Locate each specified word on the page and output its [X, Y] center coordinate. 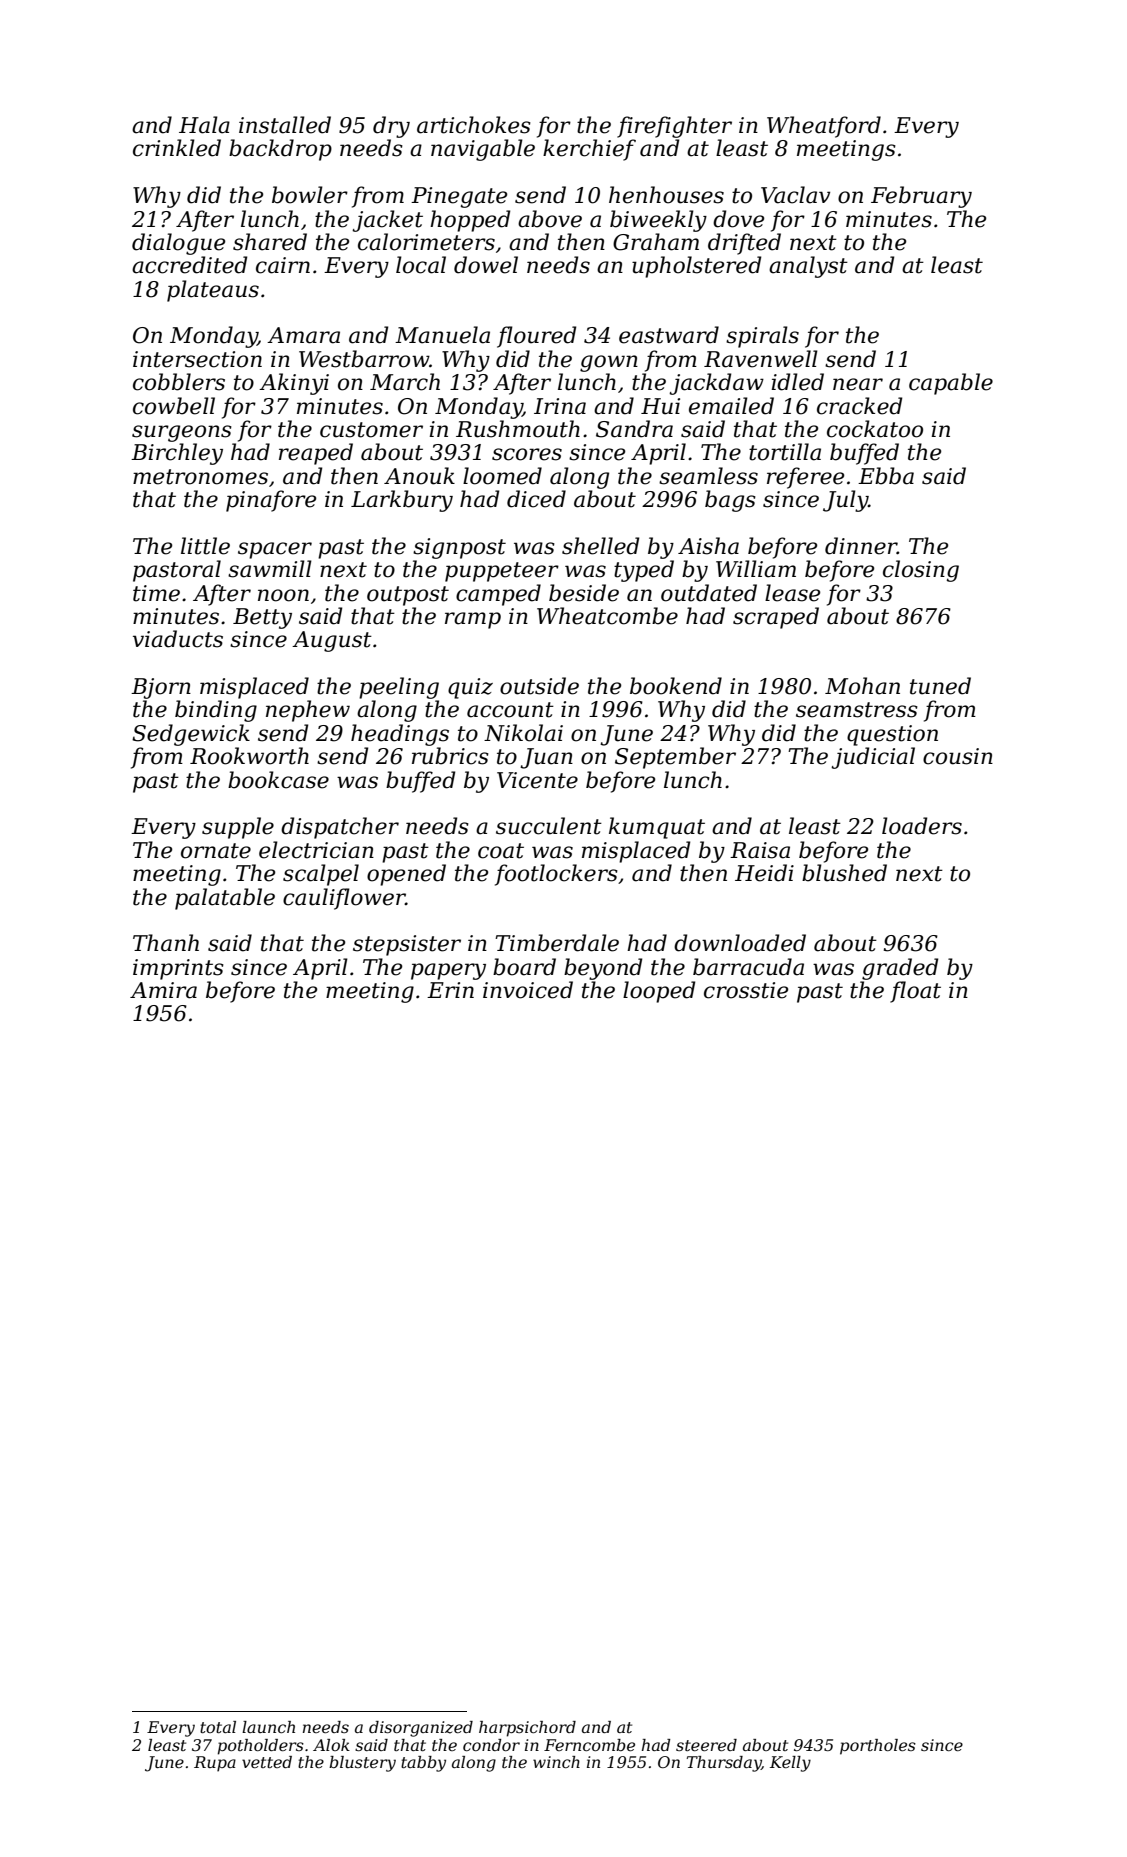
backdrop [280, 150]
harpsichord [527, 1729]
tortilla [785, 452]
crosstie [746, 990]
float [915, 992]
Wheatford [824, 127]
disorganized [421, 1729]
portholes [878, 1747]
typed [644, 571]
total [218, 1727]
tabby [423, 1764]
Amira [163, 990]
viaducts [178, 639]
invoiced [528, 990]
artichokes [474, 125]
